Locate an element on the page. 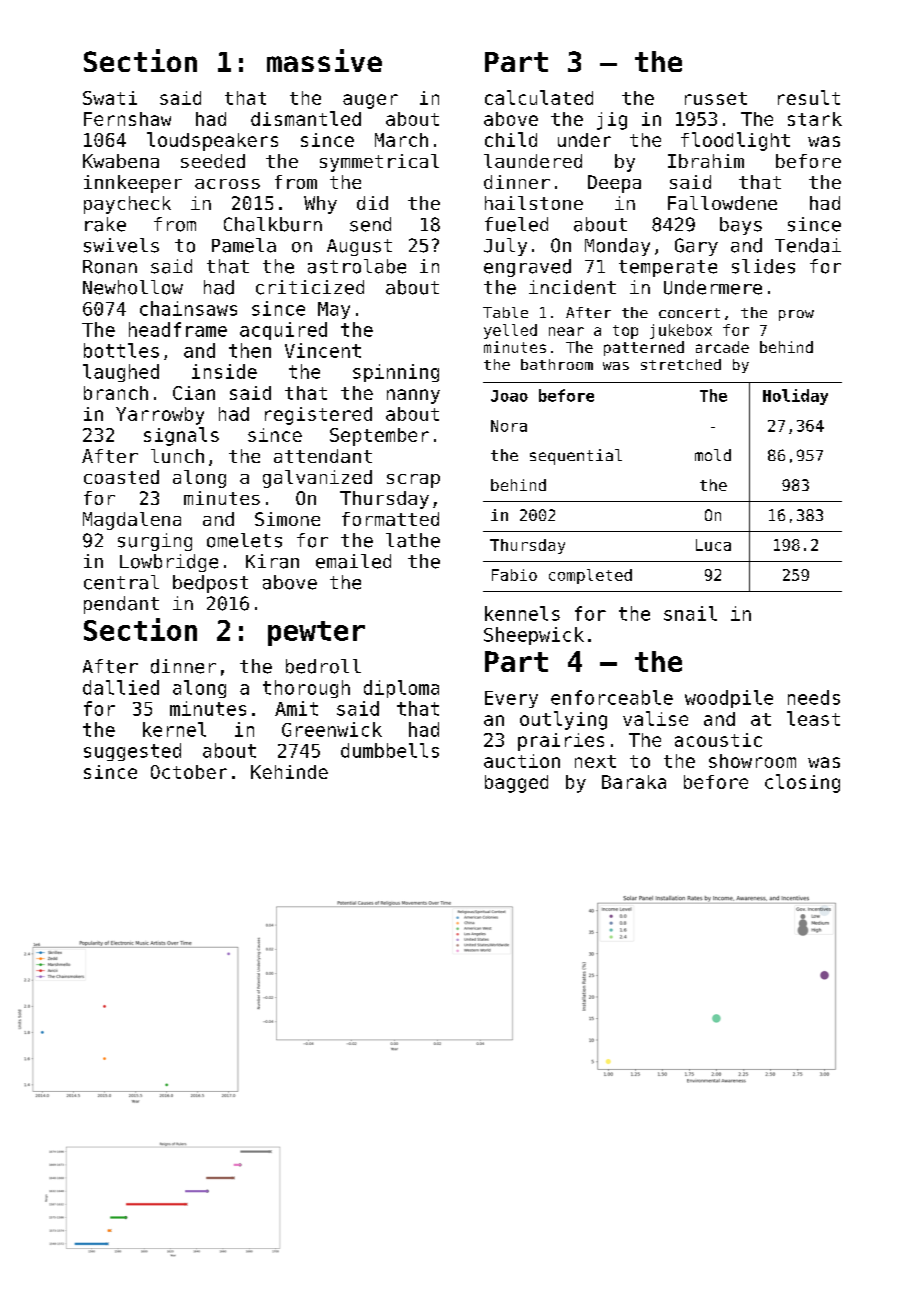 This image has width=924, height=1308. signals is located at coordinates (181, 436).
